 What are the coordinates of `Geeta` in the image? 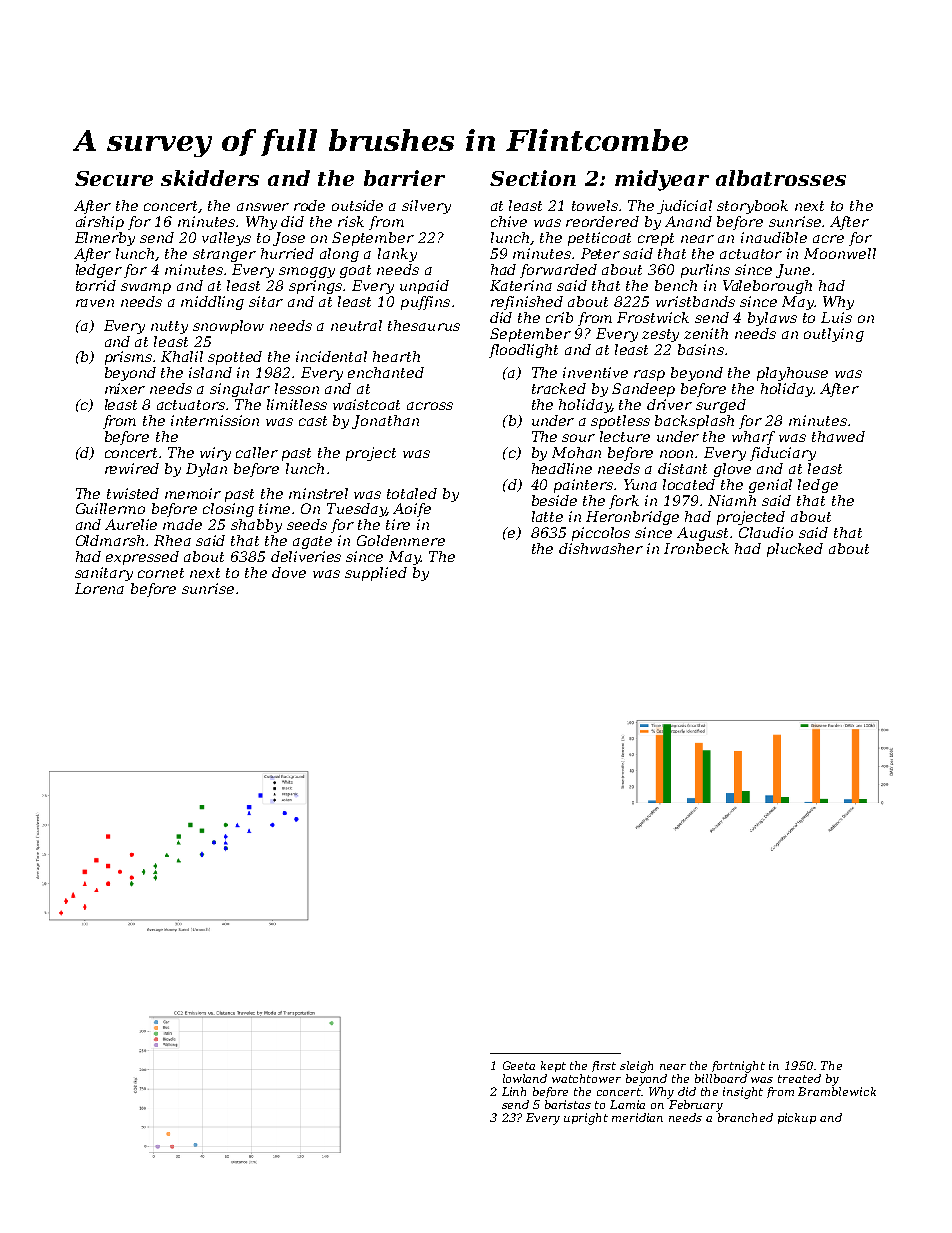 It's located at (519, 1065).
